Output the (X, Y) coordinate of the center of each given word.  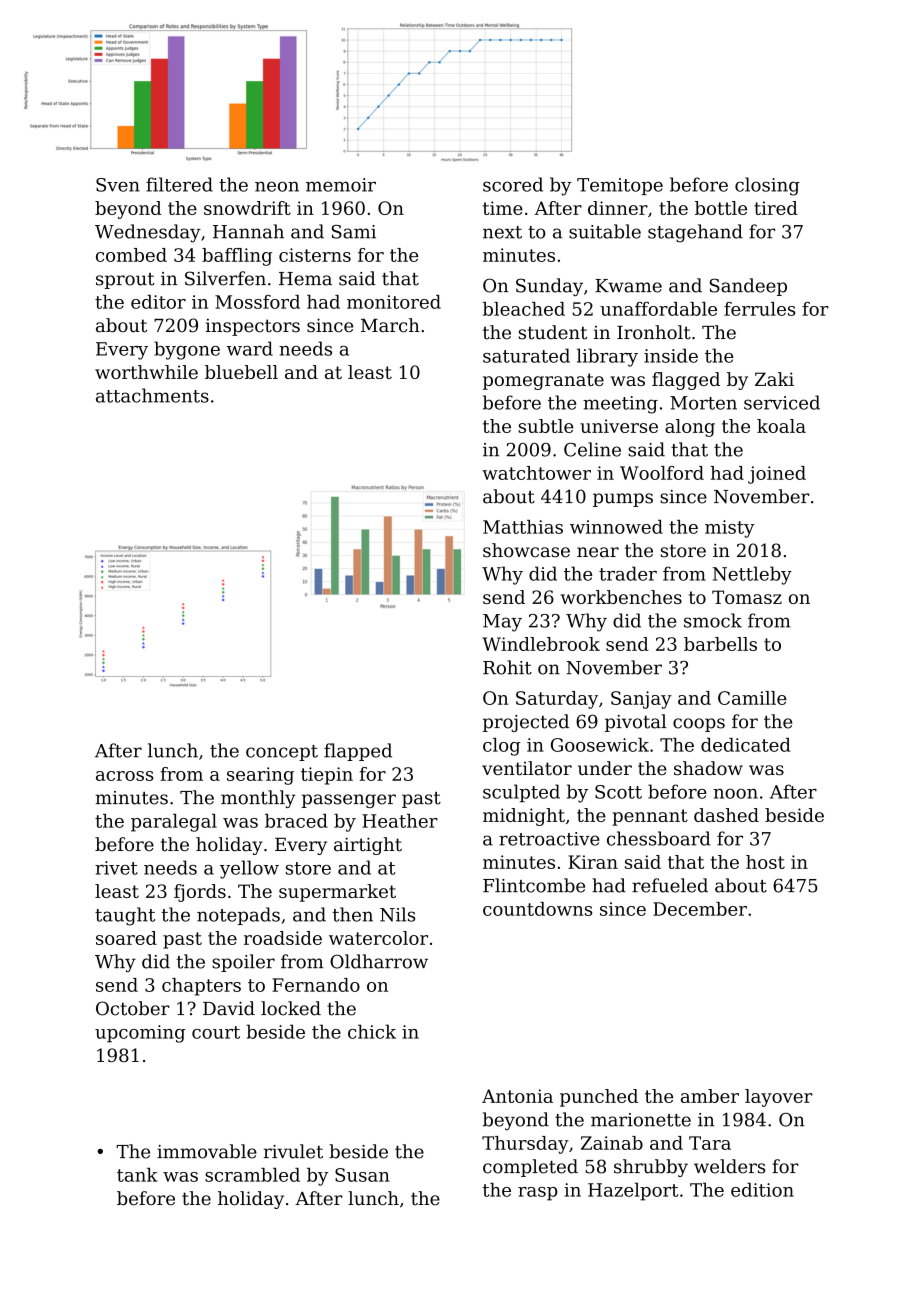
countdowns (537, 909)
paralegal (174, 823)
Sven (118, 185)
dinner (618, 208)
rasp (538, 1194)
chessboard (659, 838)
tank (137, 1175)
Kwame (628, 286)
